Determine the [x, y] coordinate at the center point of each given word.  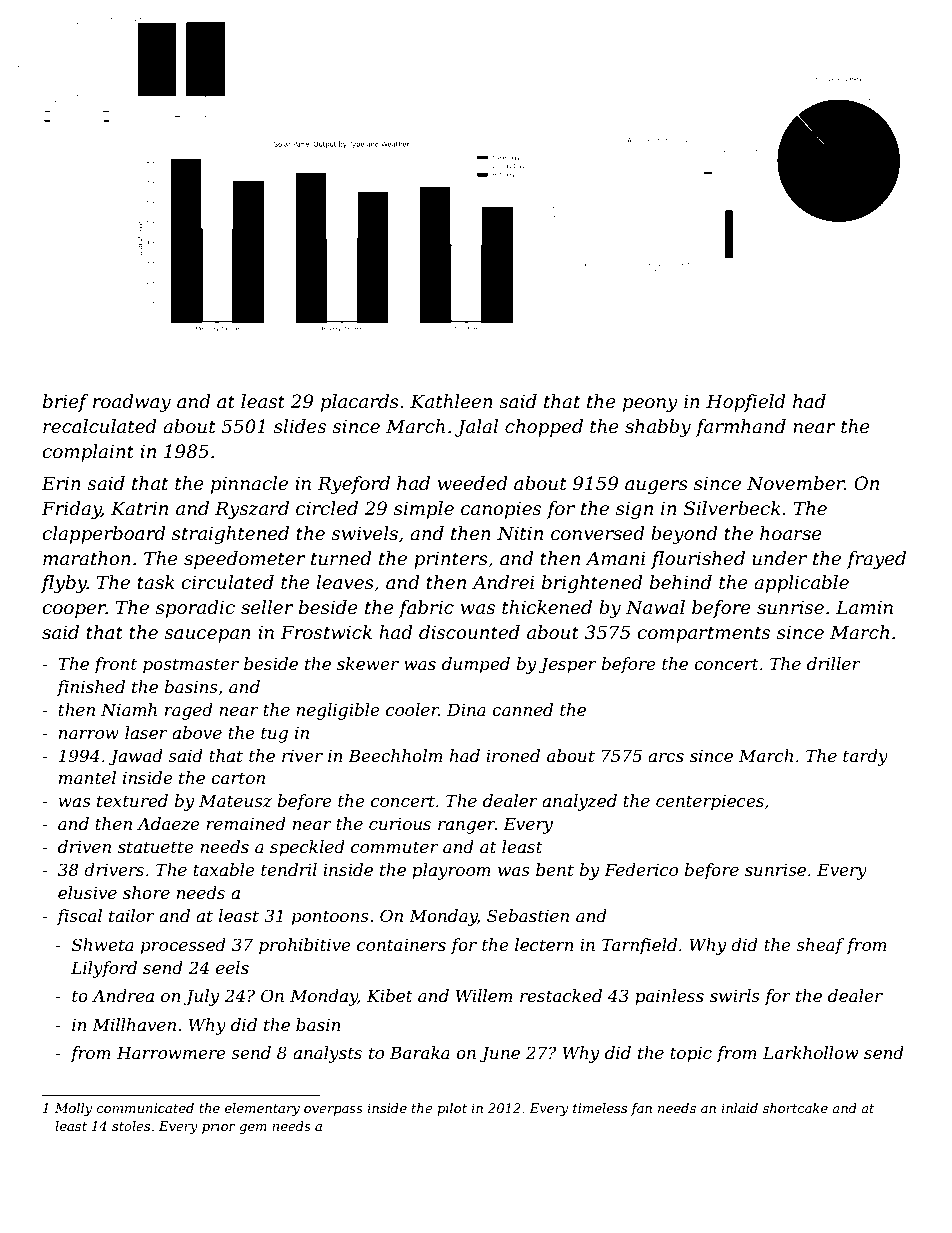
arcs [666, 757]
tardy [865, 757]
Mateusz [235, 801]
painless [669, 997]
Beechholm [395, 755]
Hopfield [746, 403]
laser [146, 732]
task [156, 582]
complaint [88, 453]
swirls [735, 995]
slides [300, 426]
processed [183, 946]
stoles [131, 1126]
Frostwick [326, 632]
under [780, 558]
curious [400, 823]
